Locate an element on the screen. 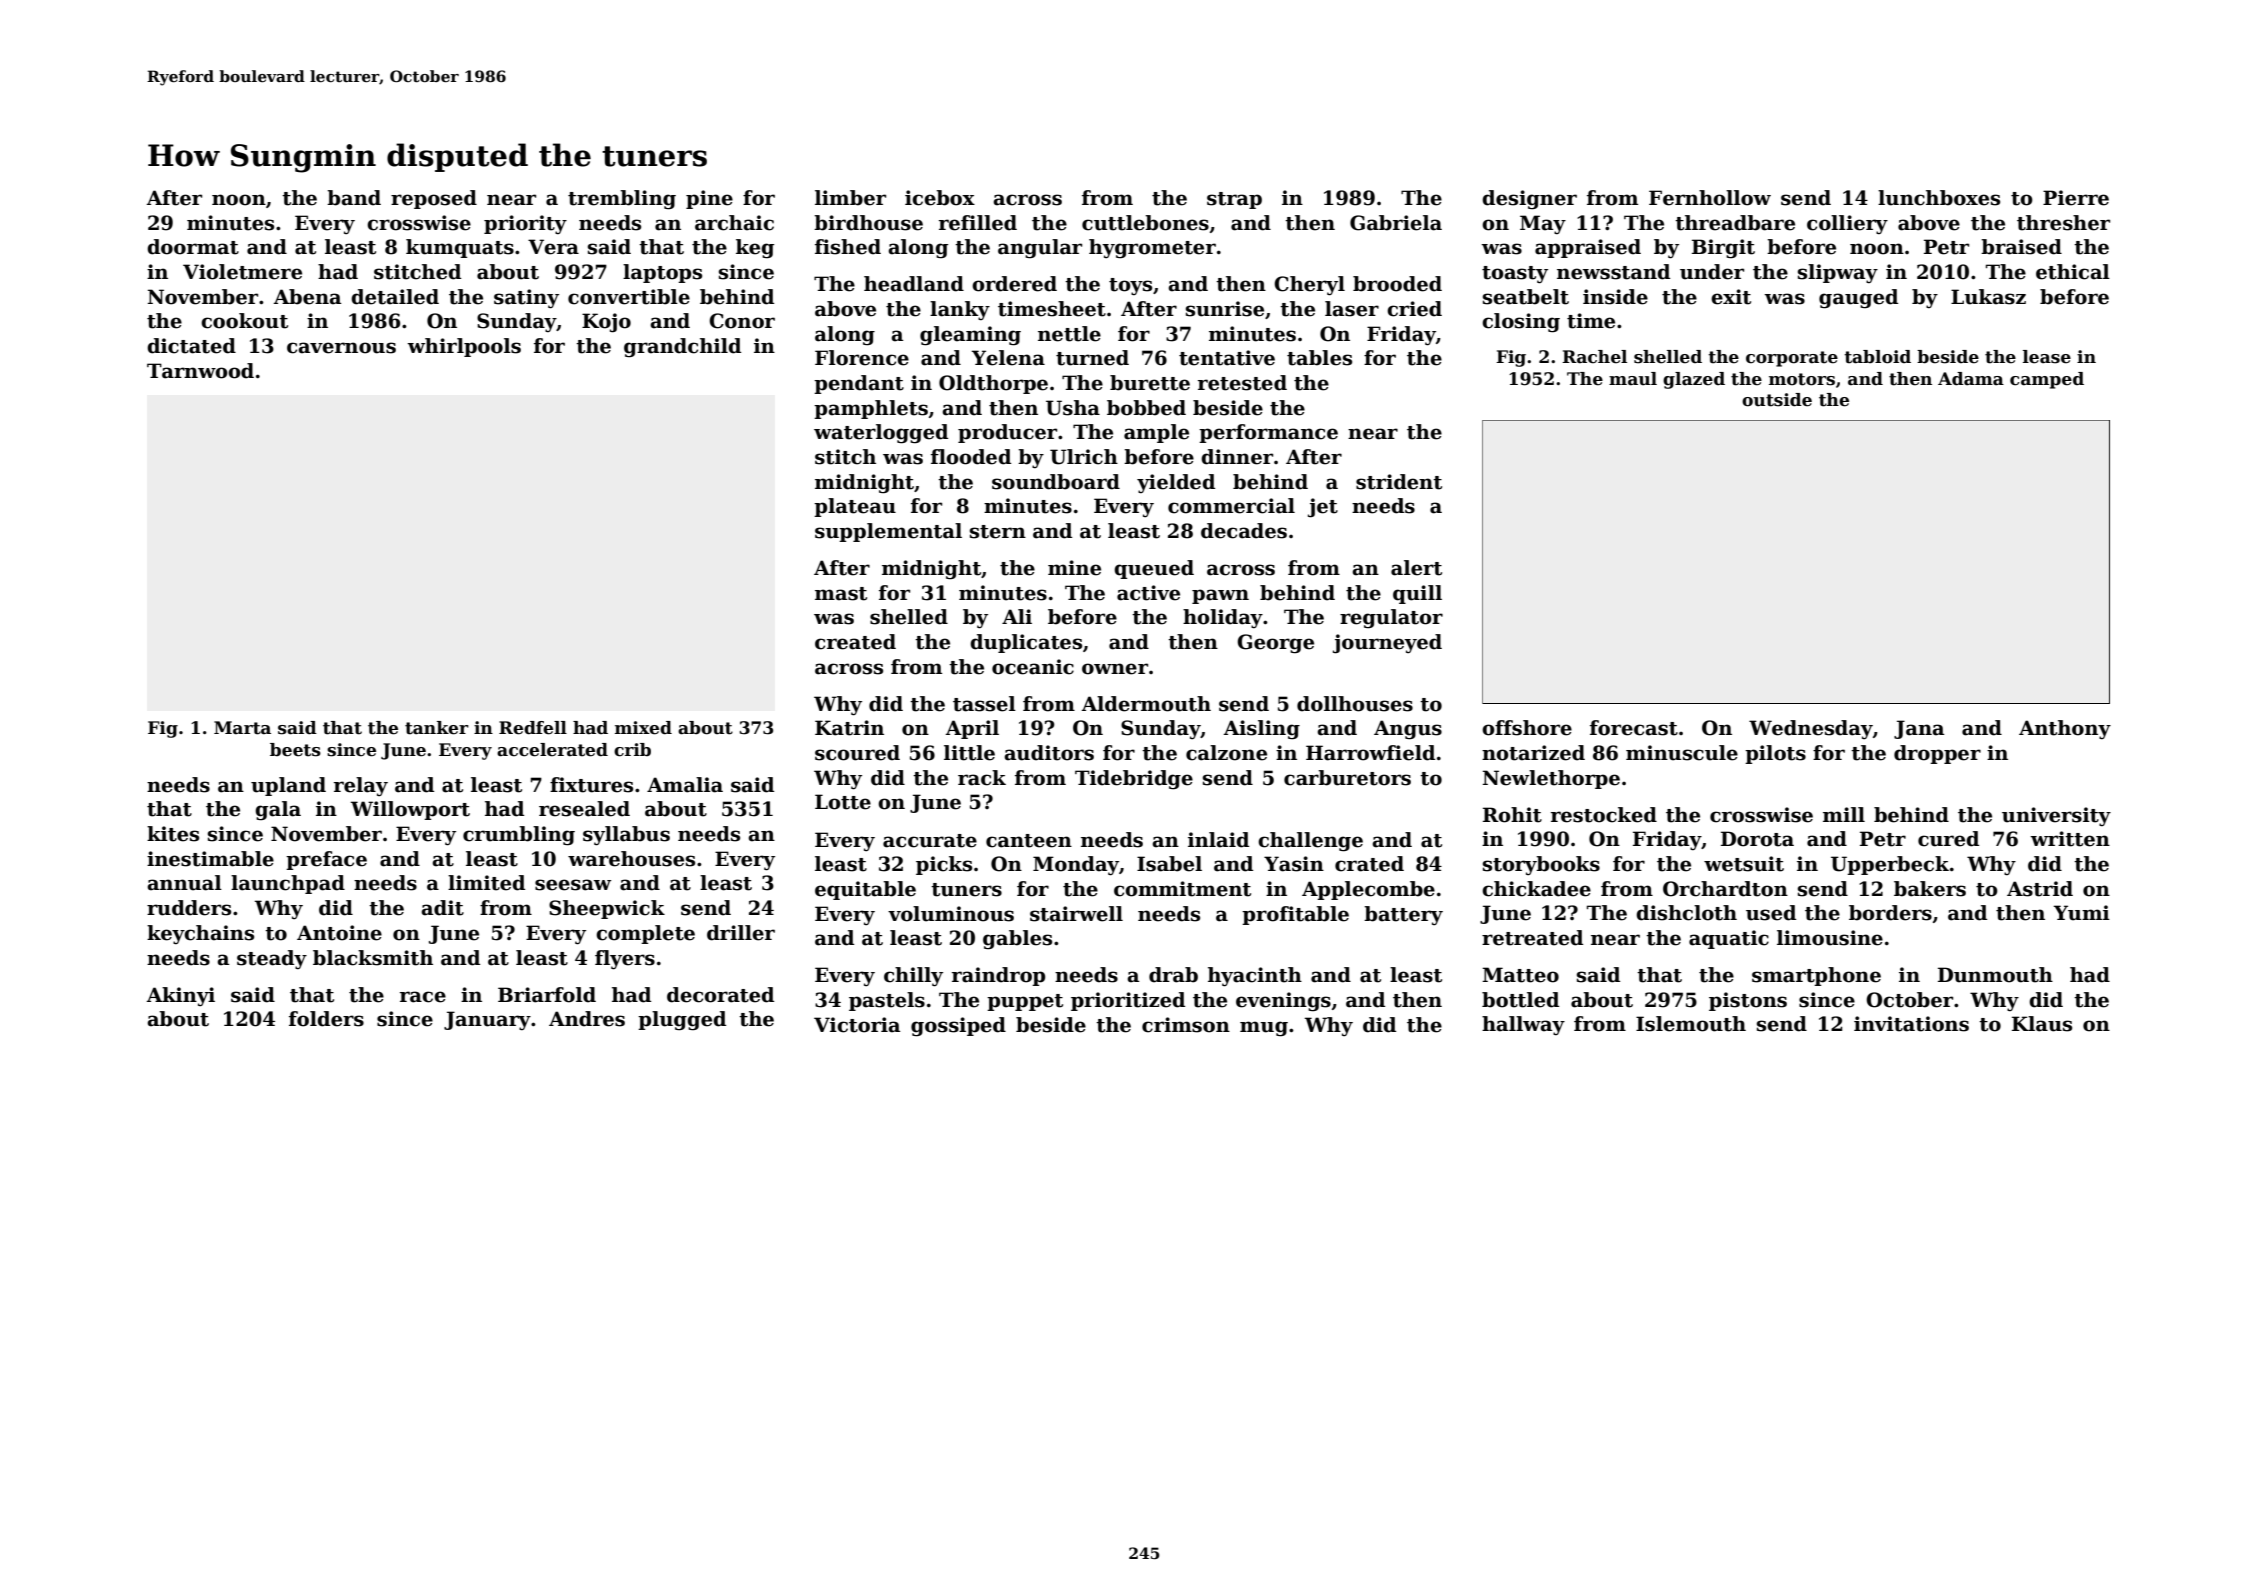 The image size is (2257, 1596). resealed is located at coordinates (584, 809).
